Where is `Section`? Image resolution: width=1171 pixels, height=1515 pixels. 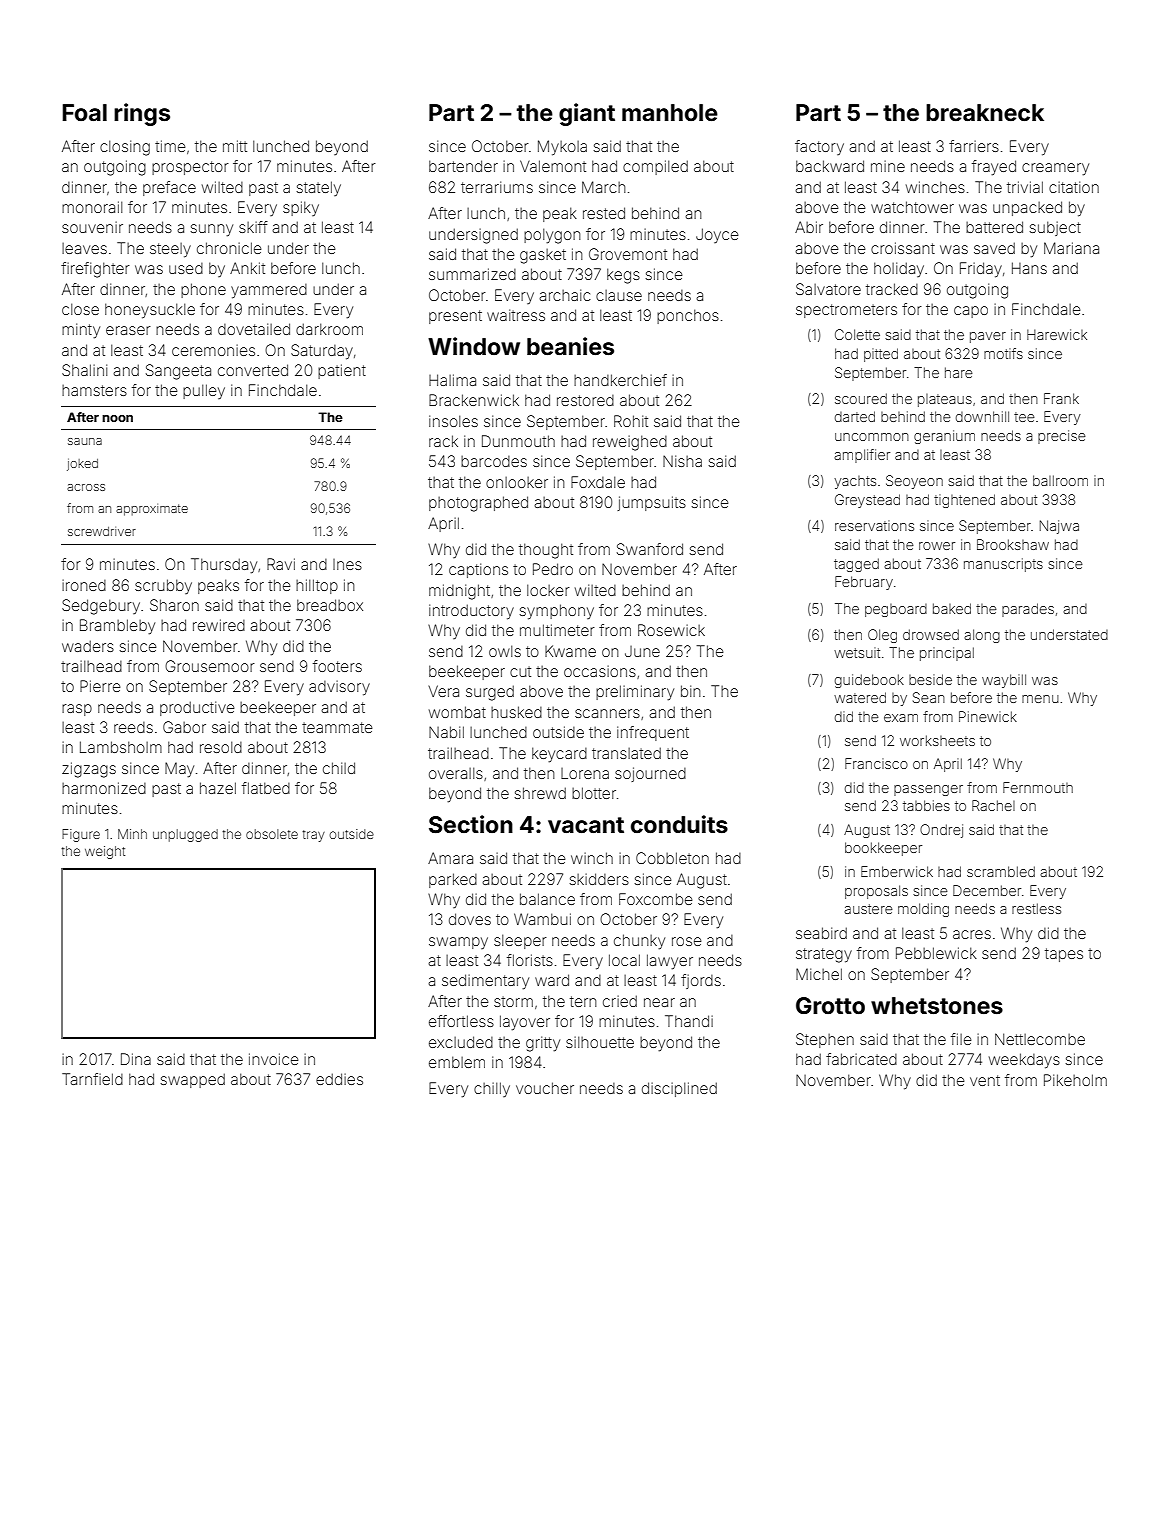 Section is located at coordinates (471, 824).
